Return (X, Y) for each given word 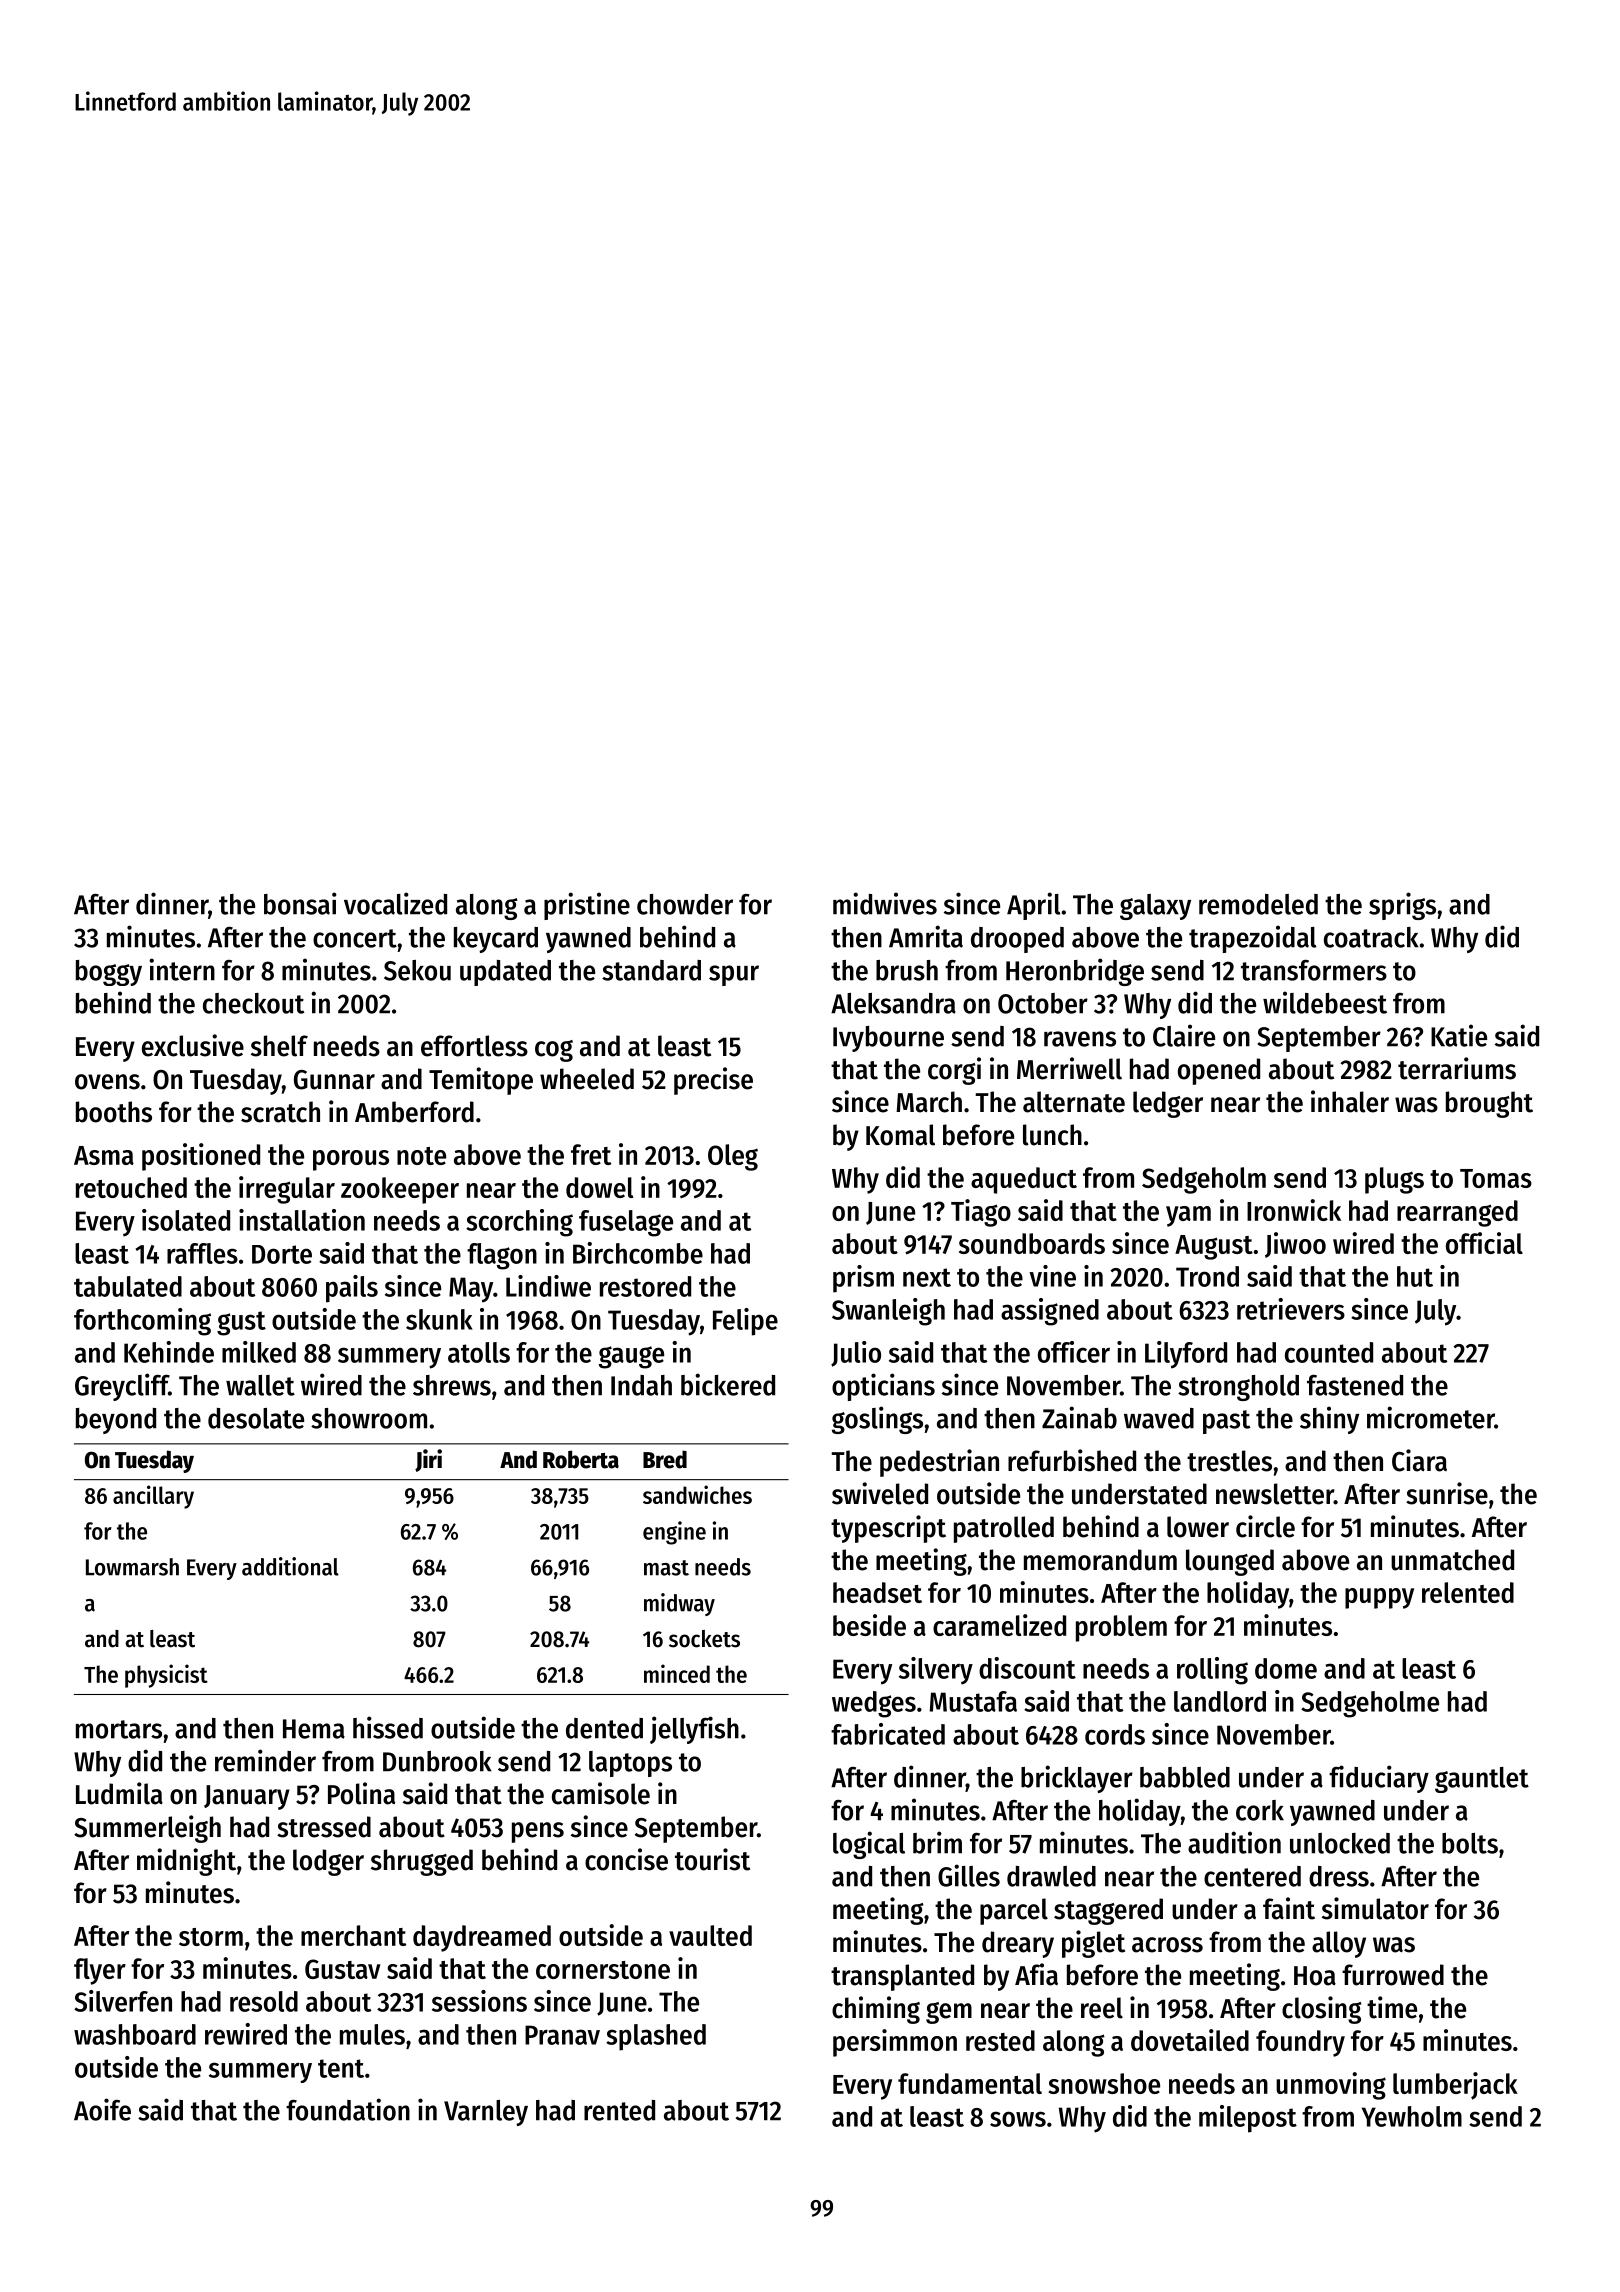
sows (1018, 2119)
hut (1415, 1276)
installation (302, 1220)
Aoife (102, 2109)
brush (907, 970)
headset (877, 1592)
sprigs (1402, 906)
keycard (496, 940)
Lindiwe (548, 1286)
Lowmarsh (132, 1567)
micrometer (1431, 1417)
